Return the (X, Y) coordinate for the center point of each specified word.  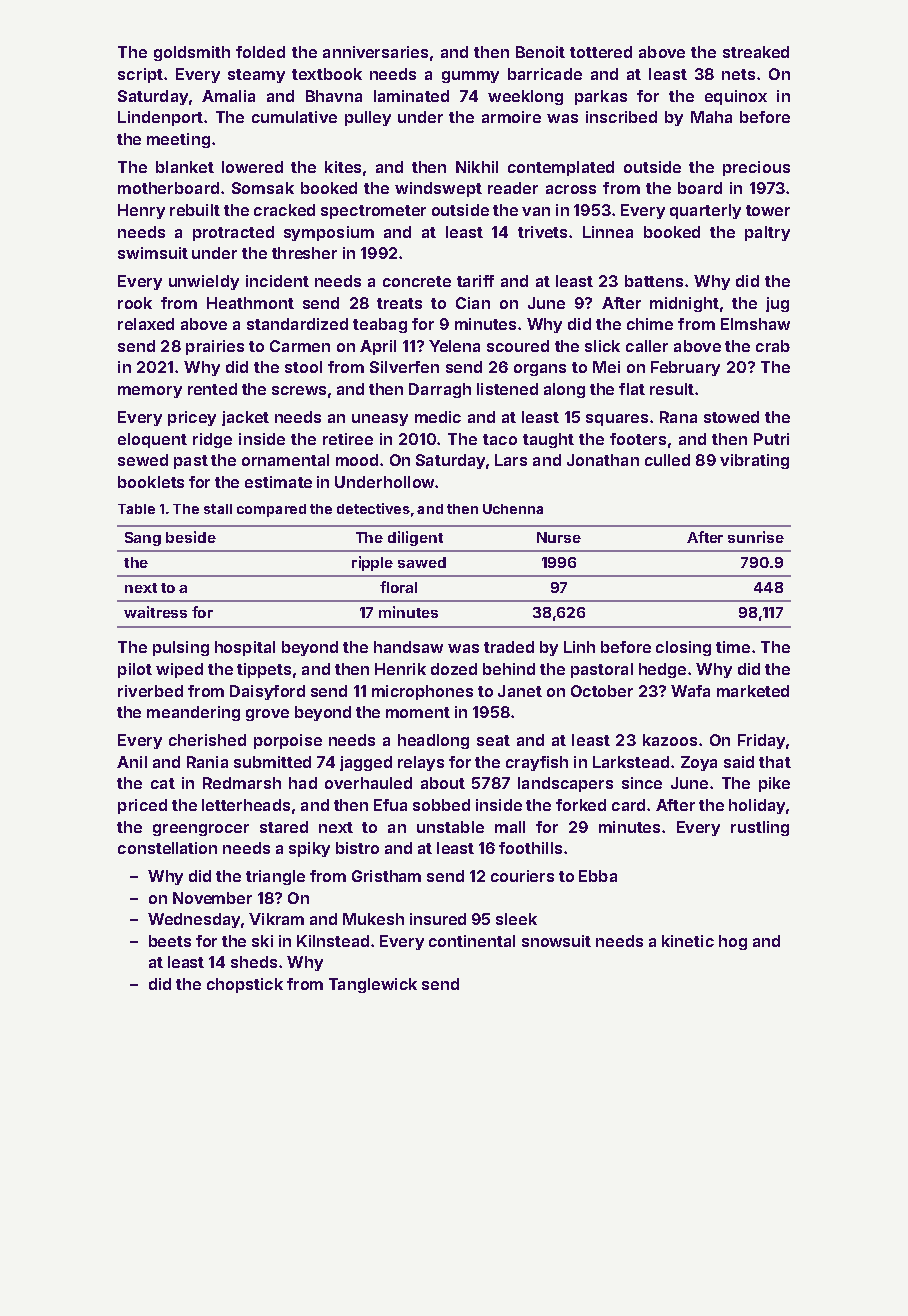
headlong (433, 741)
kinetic (688, 941)
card (628, 805)
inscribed (621, 117)
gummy (470, 77)
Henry (141, 211)
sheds (254, 962)
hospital (245, 648)
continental (472, 941)
